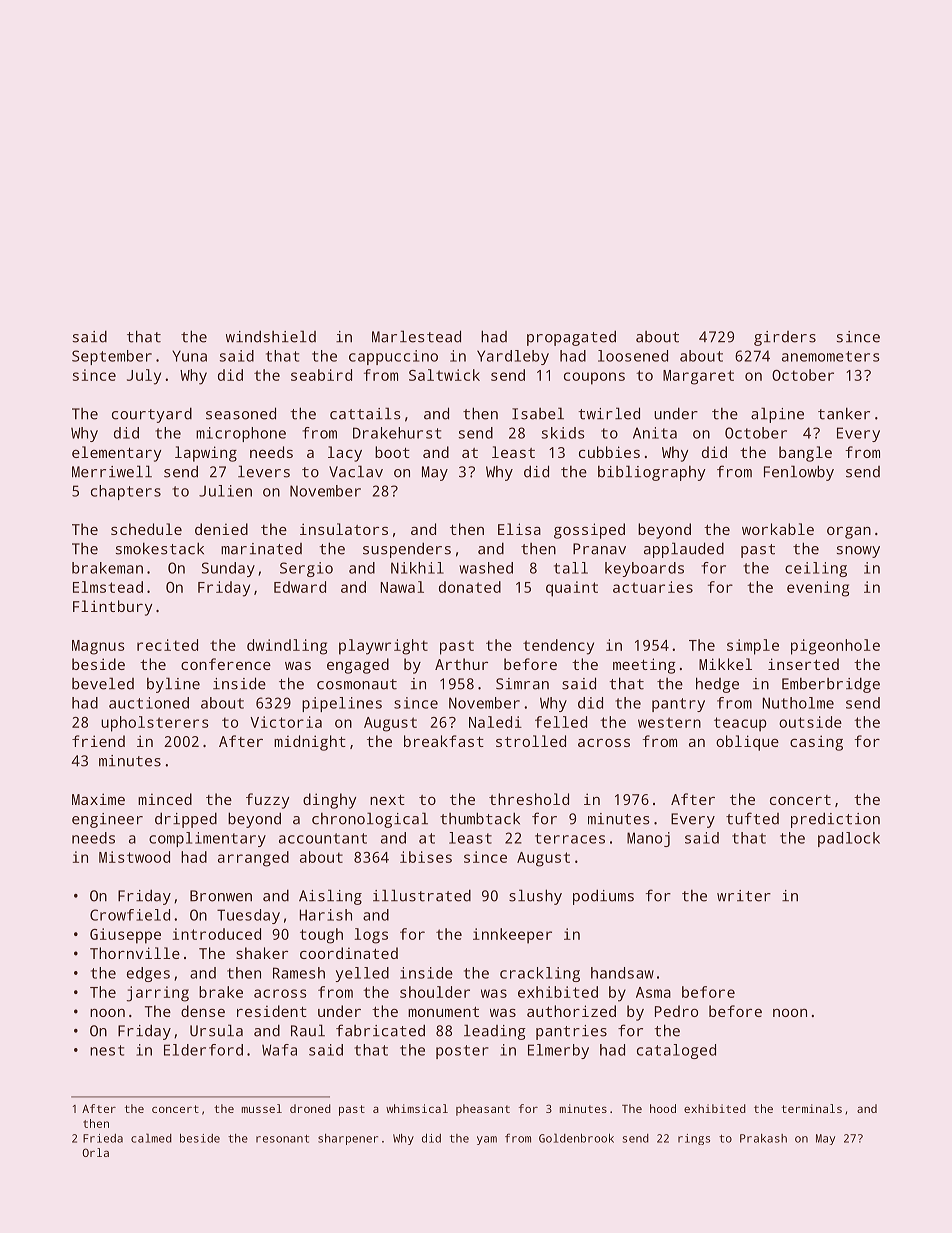 The image size is (952, 1233). Describe the element at coordinates (146, 529) in the document. I see `schedule` at that location.
